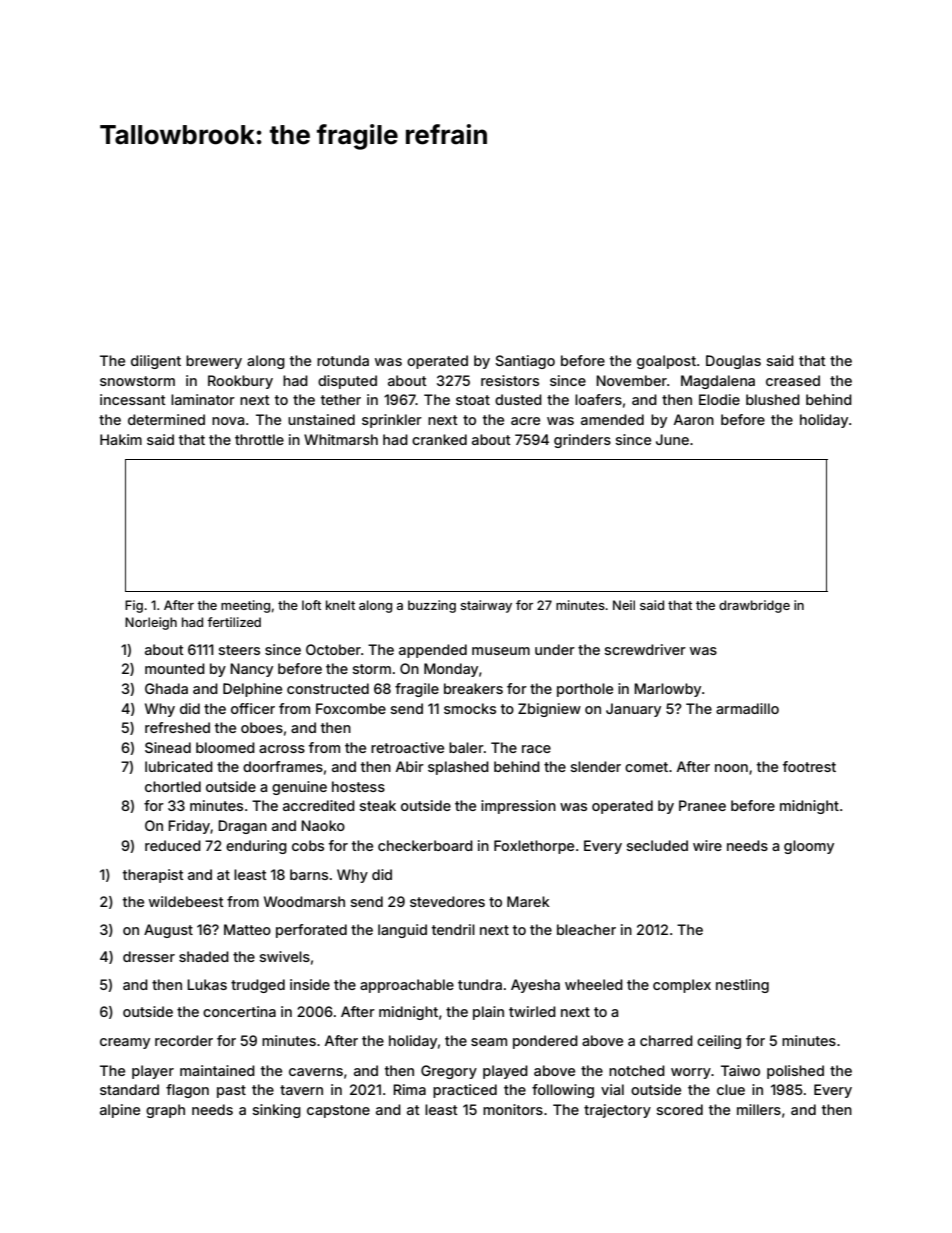  Describe the element at coordinates (258, 986) in the screenshot. I see `trudged` at that location.
